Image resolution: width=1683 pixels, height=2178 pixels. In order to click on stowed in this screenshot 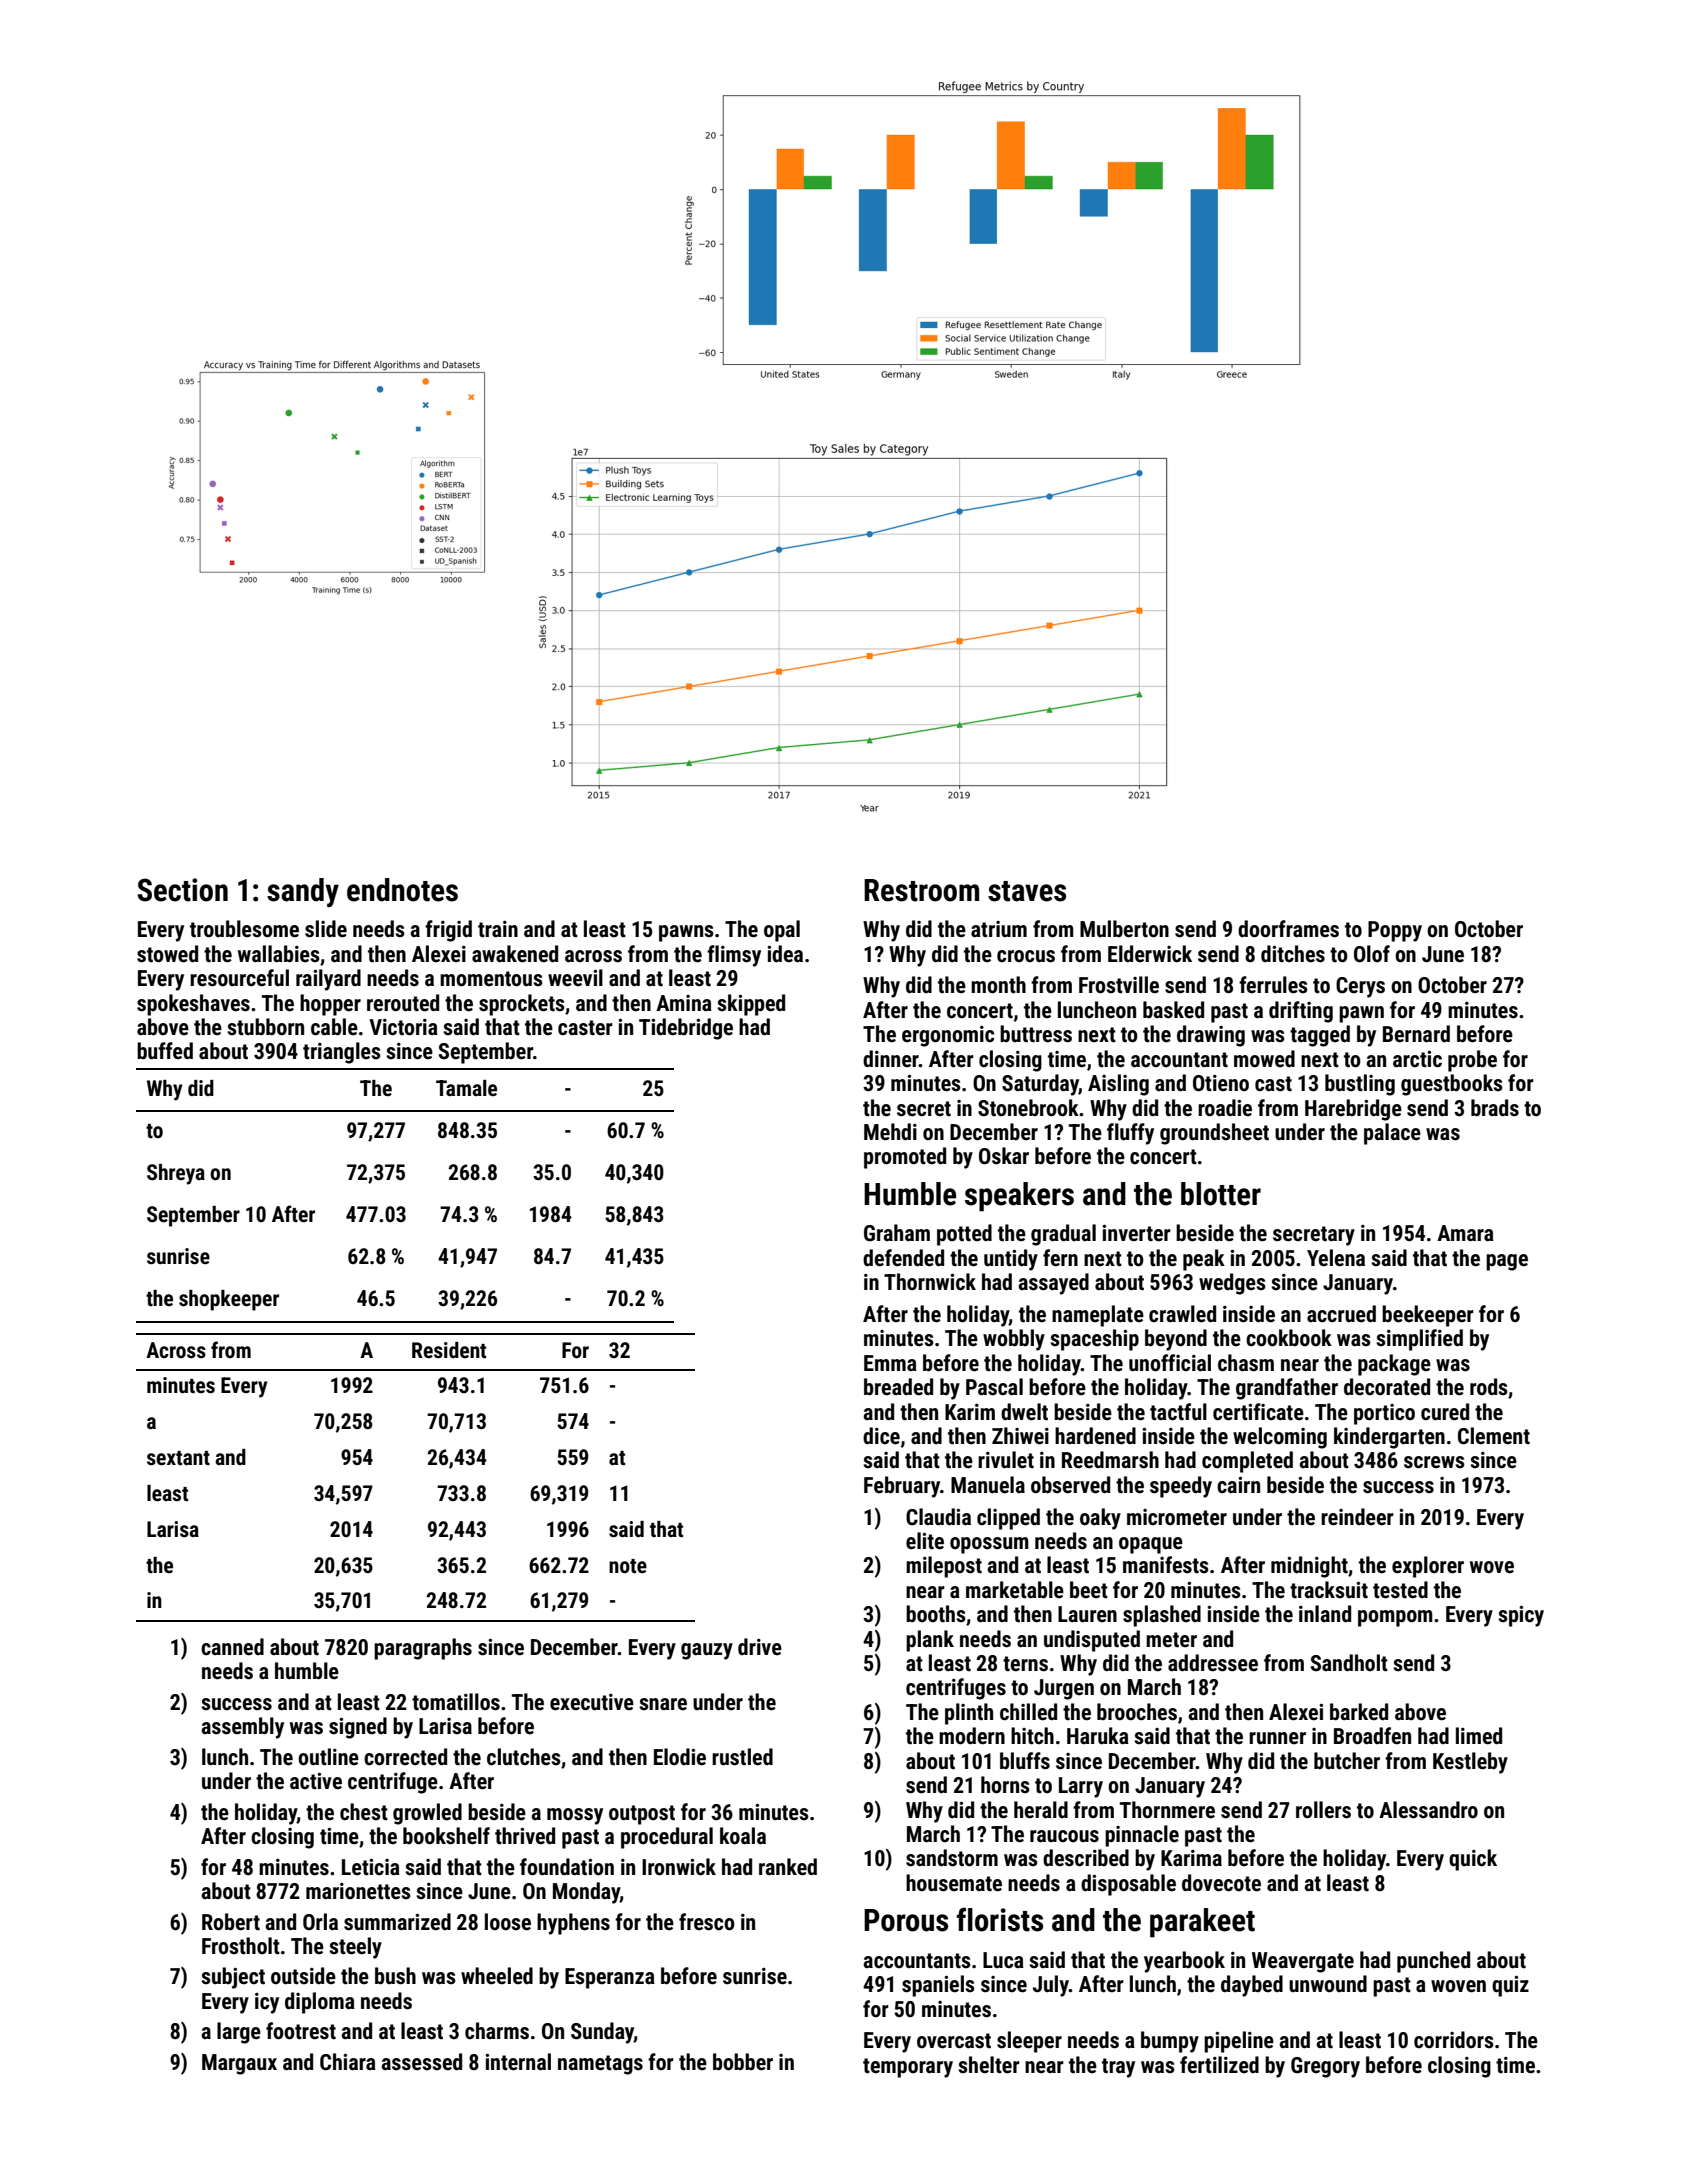, I will do `click(167, 954)`.
